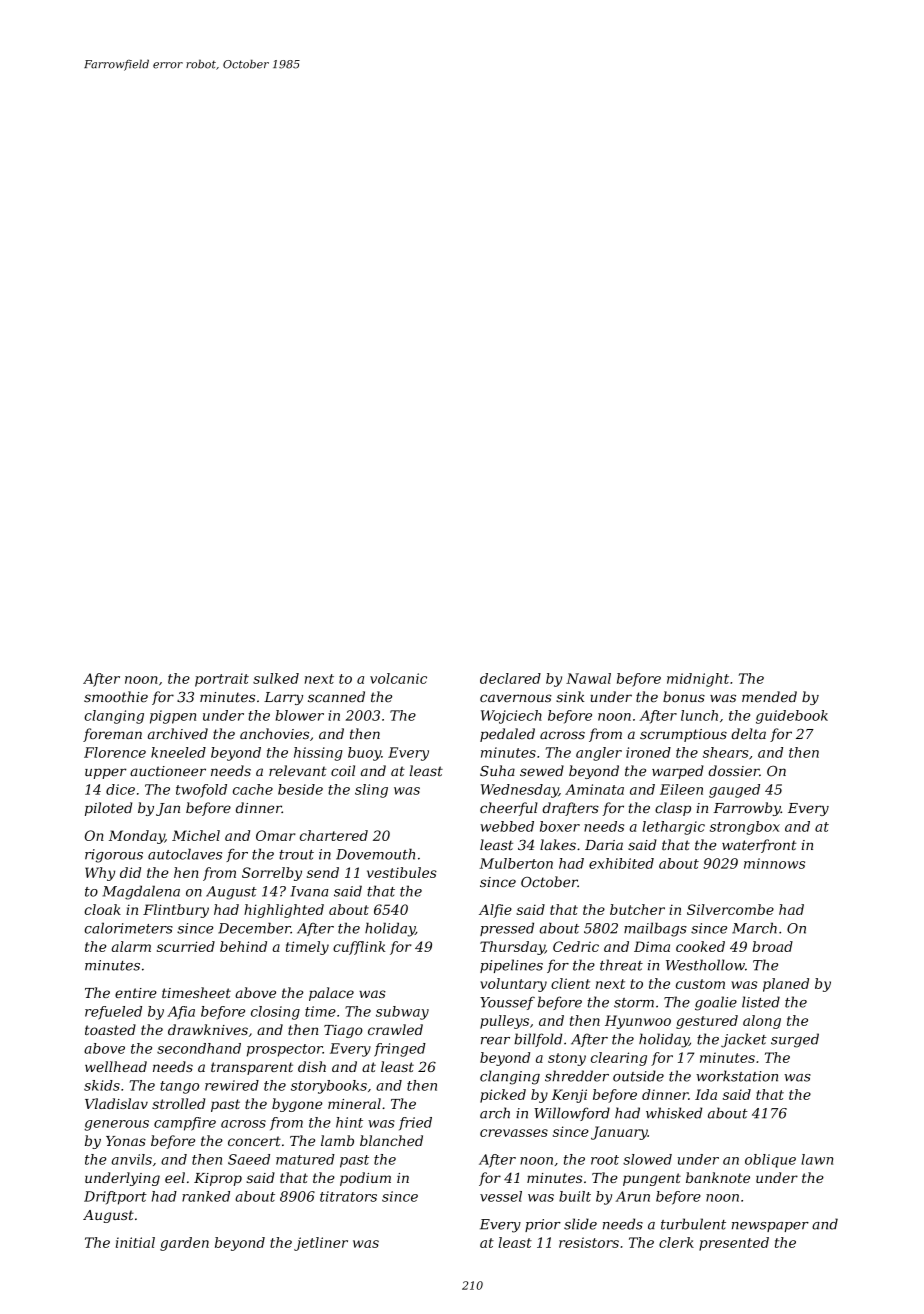 Image resolution: width=924 pixels, height=1314 pixels. Describe the element at coordinates (137, 837) in the document. I see `Monday` at that location.
